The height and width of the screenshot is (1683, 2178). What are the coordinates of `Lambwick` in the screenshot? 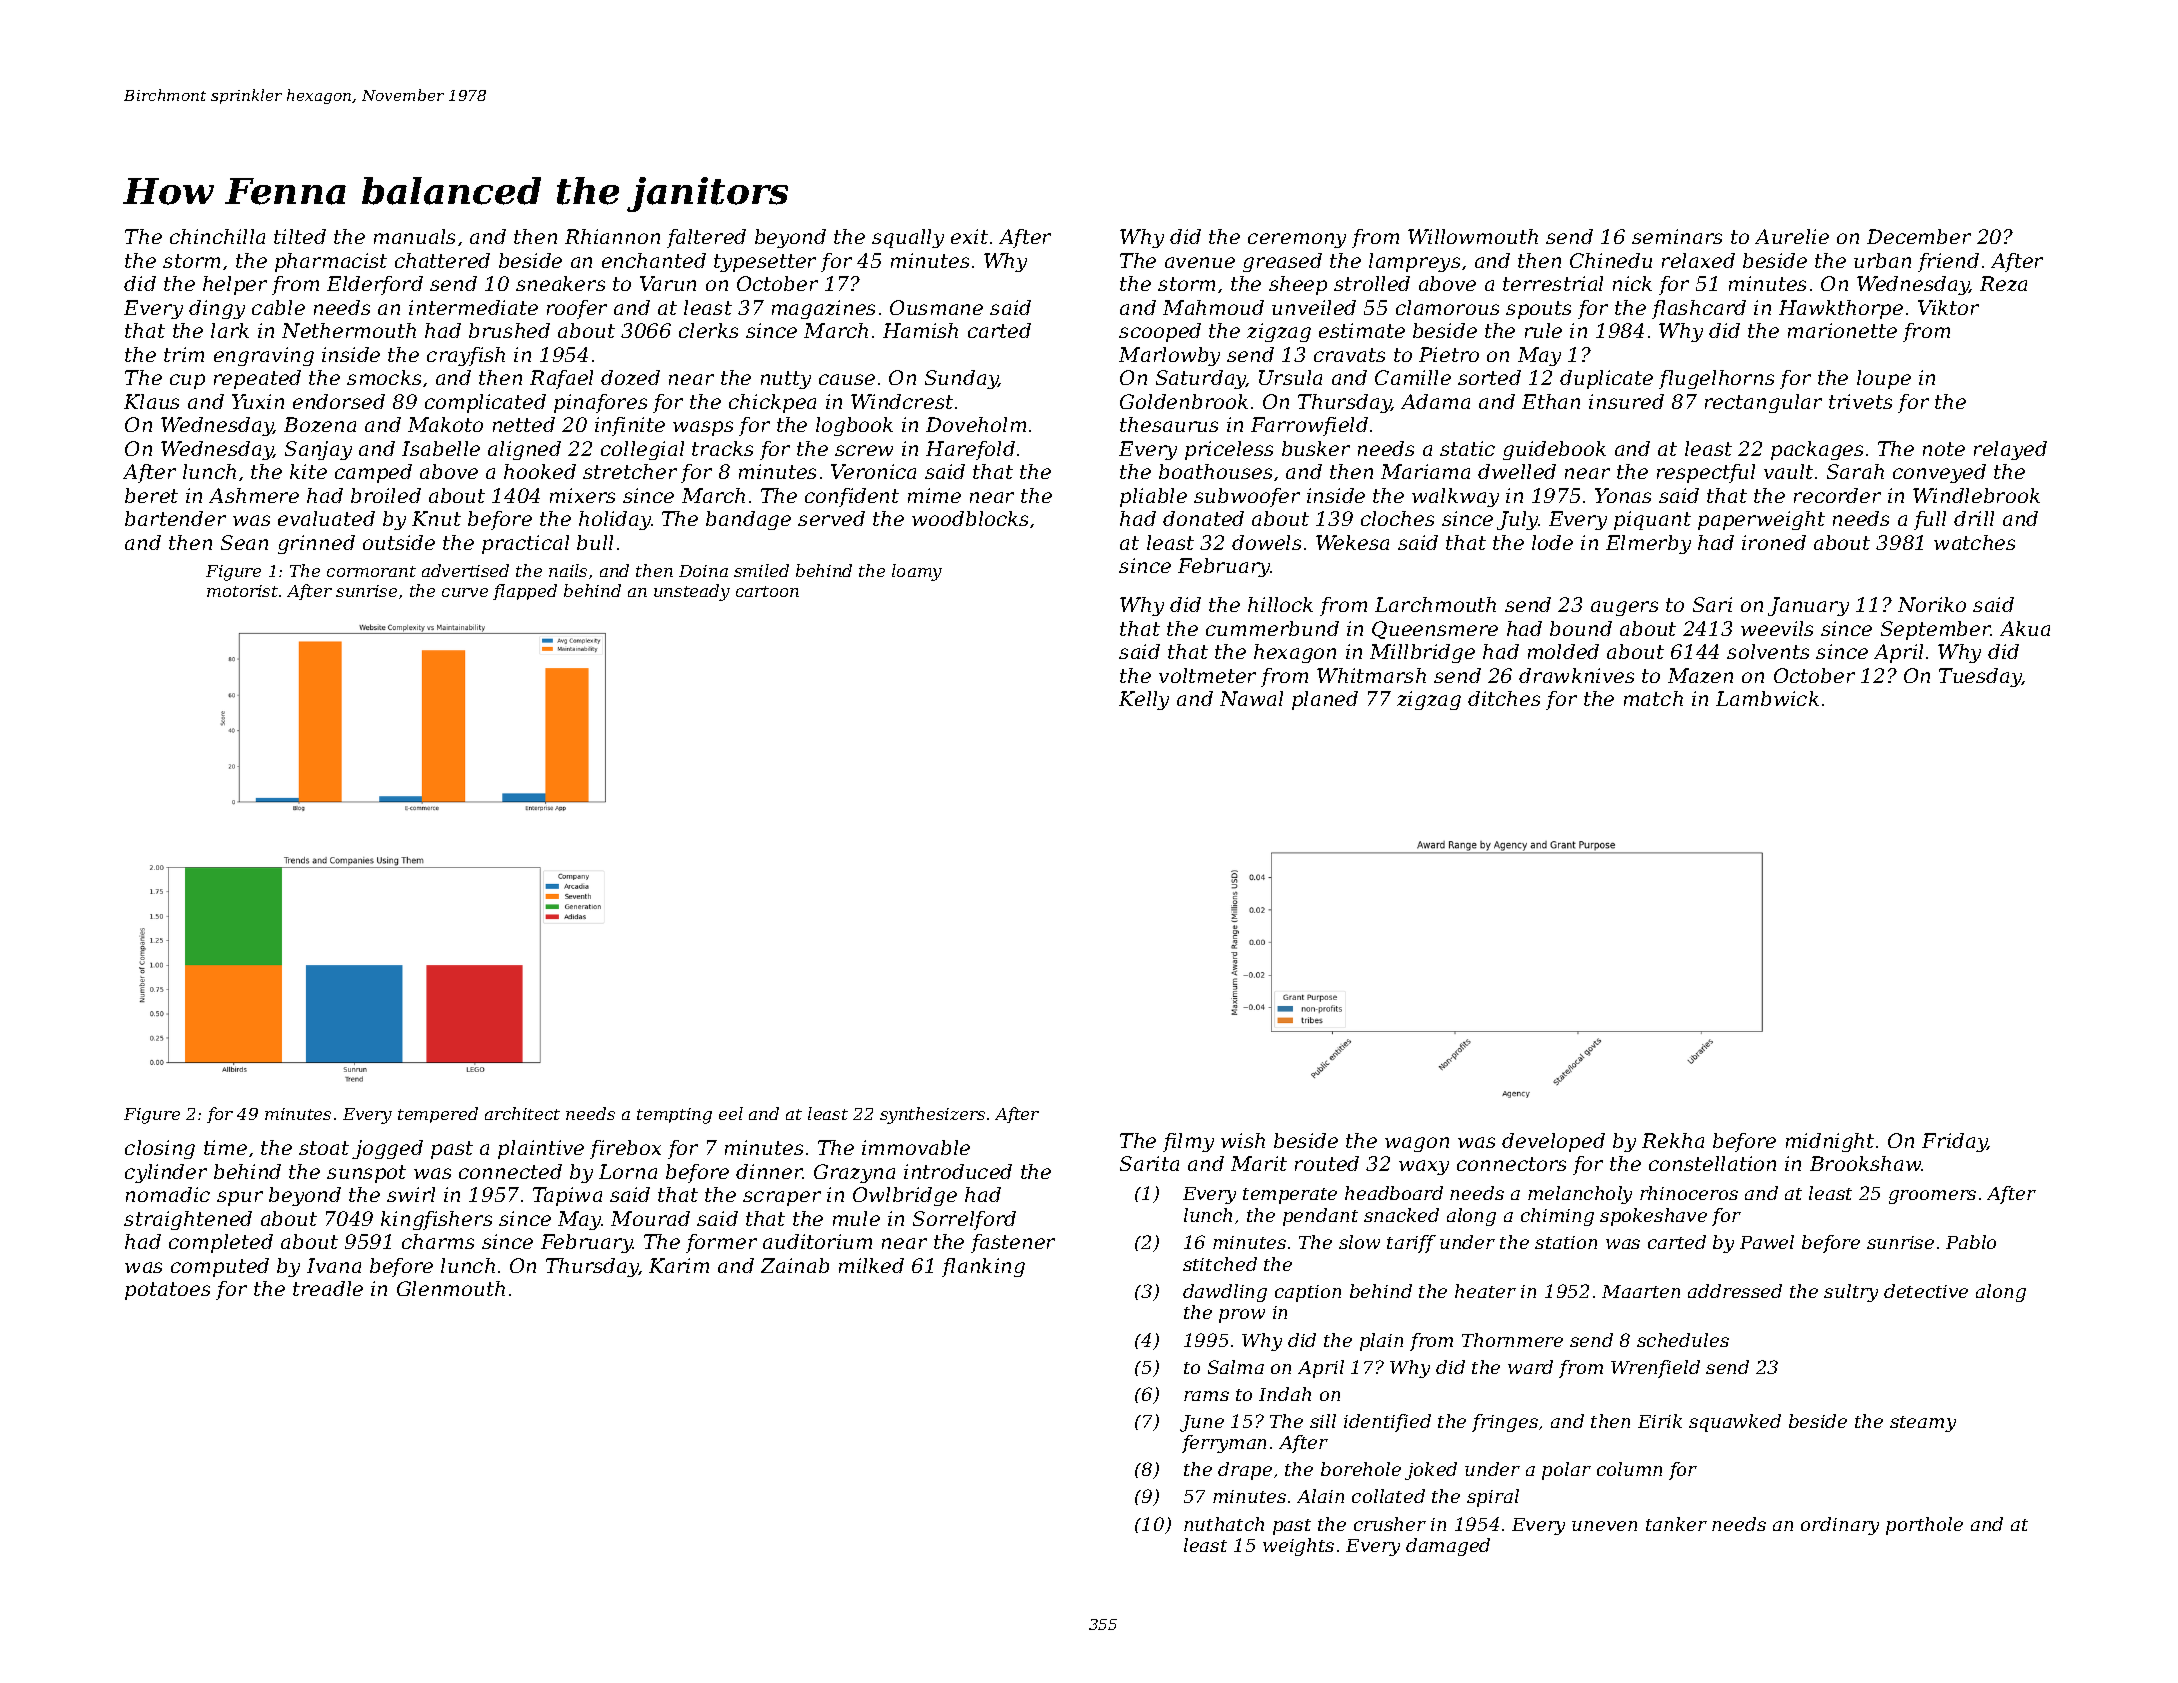 It's located at (1767, 698).
